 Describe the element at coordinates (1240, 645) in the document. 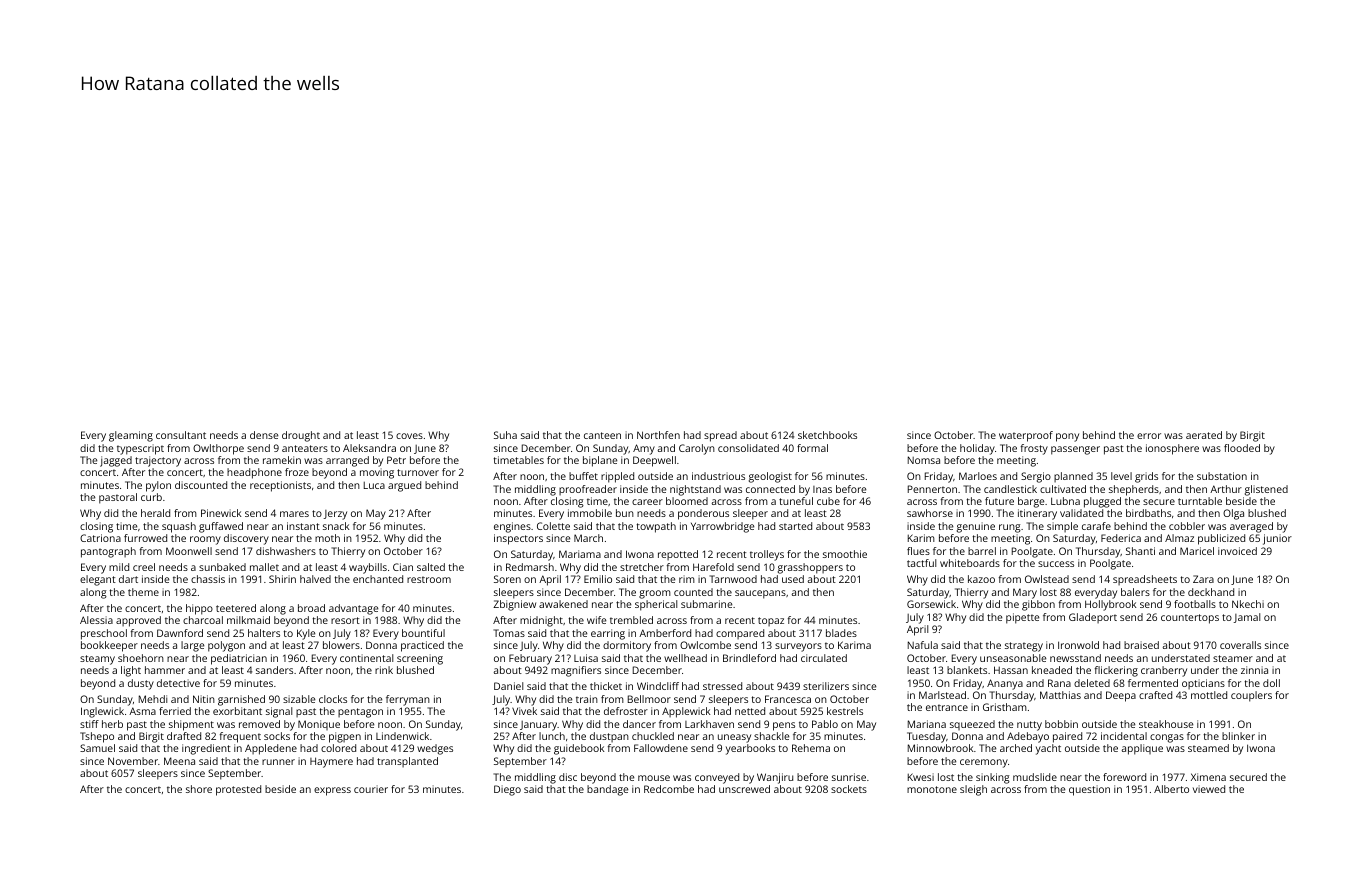

I see `coveralls` at that location.
